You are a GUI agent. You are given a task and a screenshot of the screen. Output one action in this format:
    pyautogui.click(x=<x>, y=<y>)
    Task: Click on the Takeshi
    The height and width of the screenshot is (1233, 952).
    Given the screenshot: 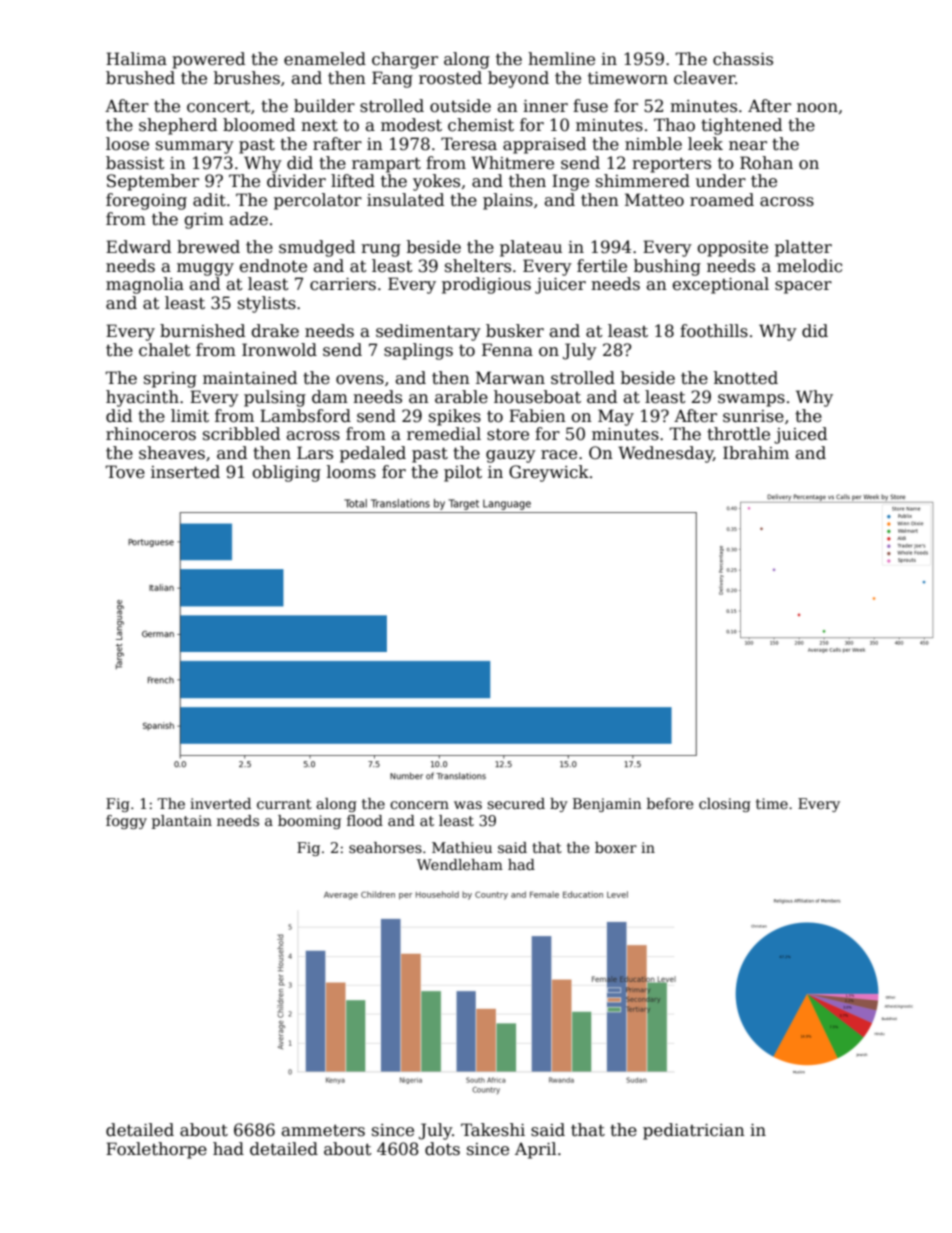 What is the action you would take?
    pyautogui.click(x=493, y=1130)
